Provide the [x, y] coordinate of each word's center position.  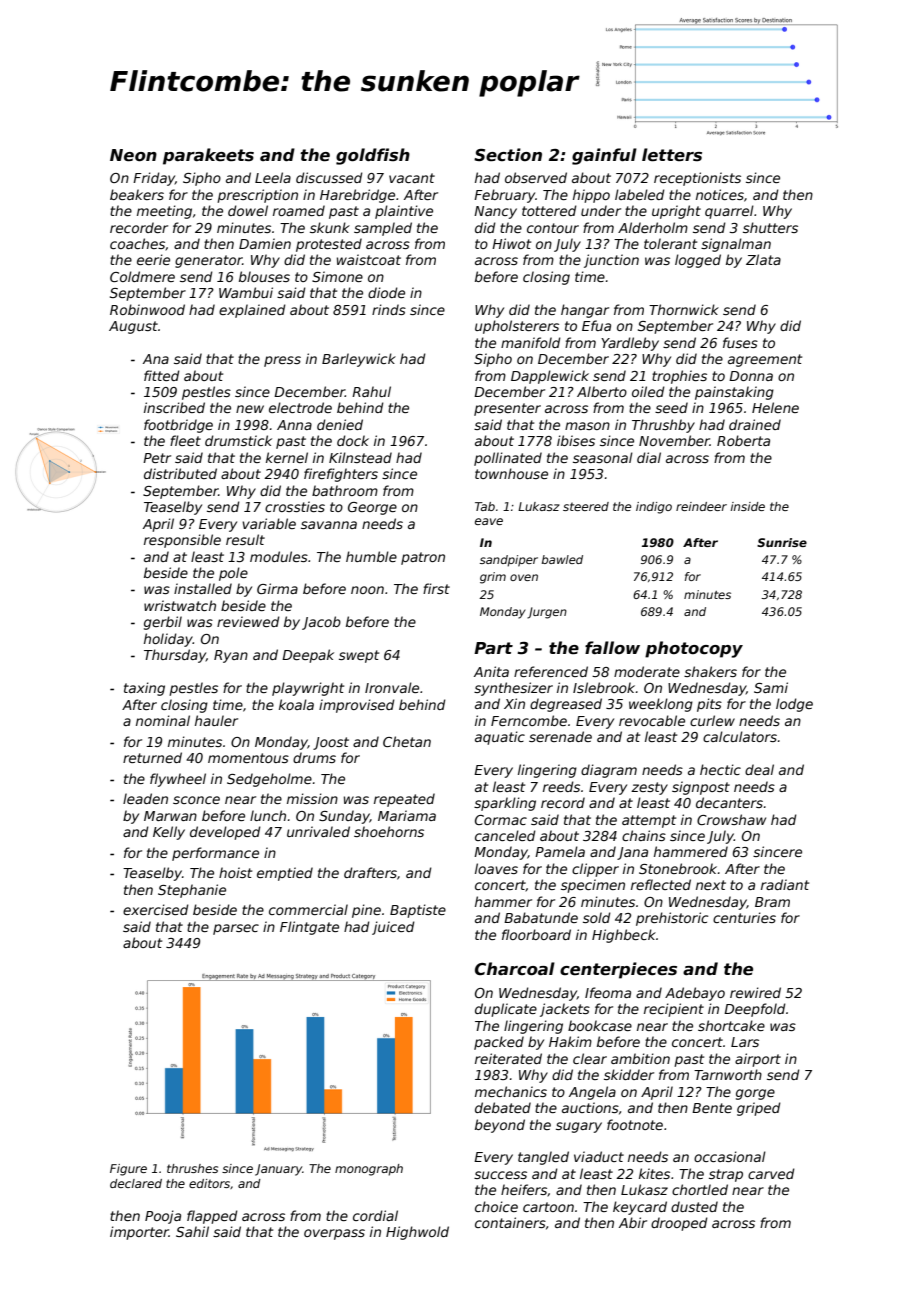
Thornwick [684, 309]
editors [209, 1183]
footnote [635, 1124]
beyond [500, 1126]
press [282, 361]
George [372, 508]
